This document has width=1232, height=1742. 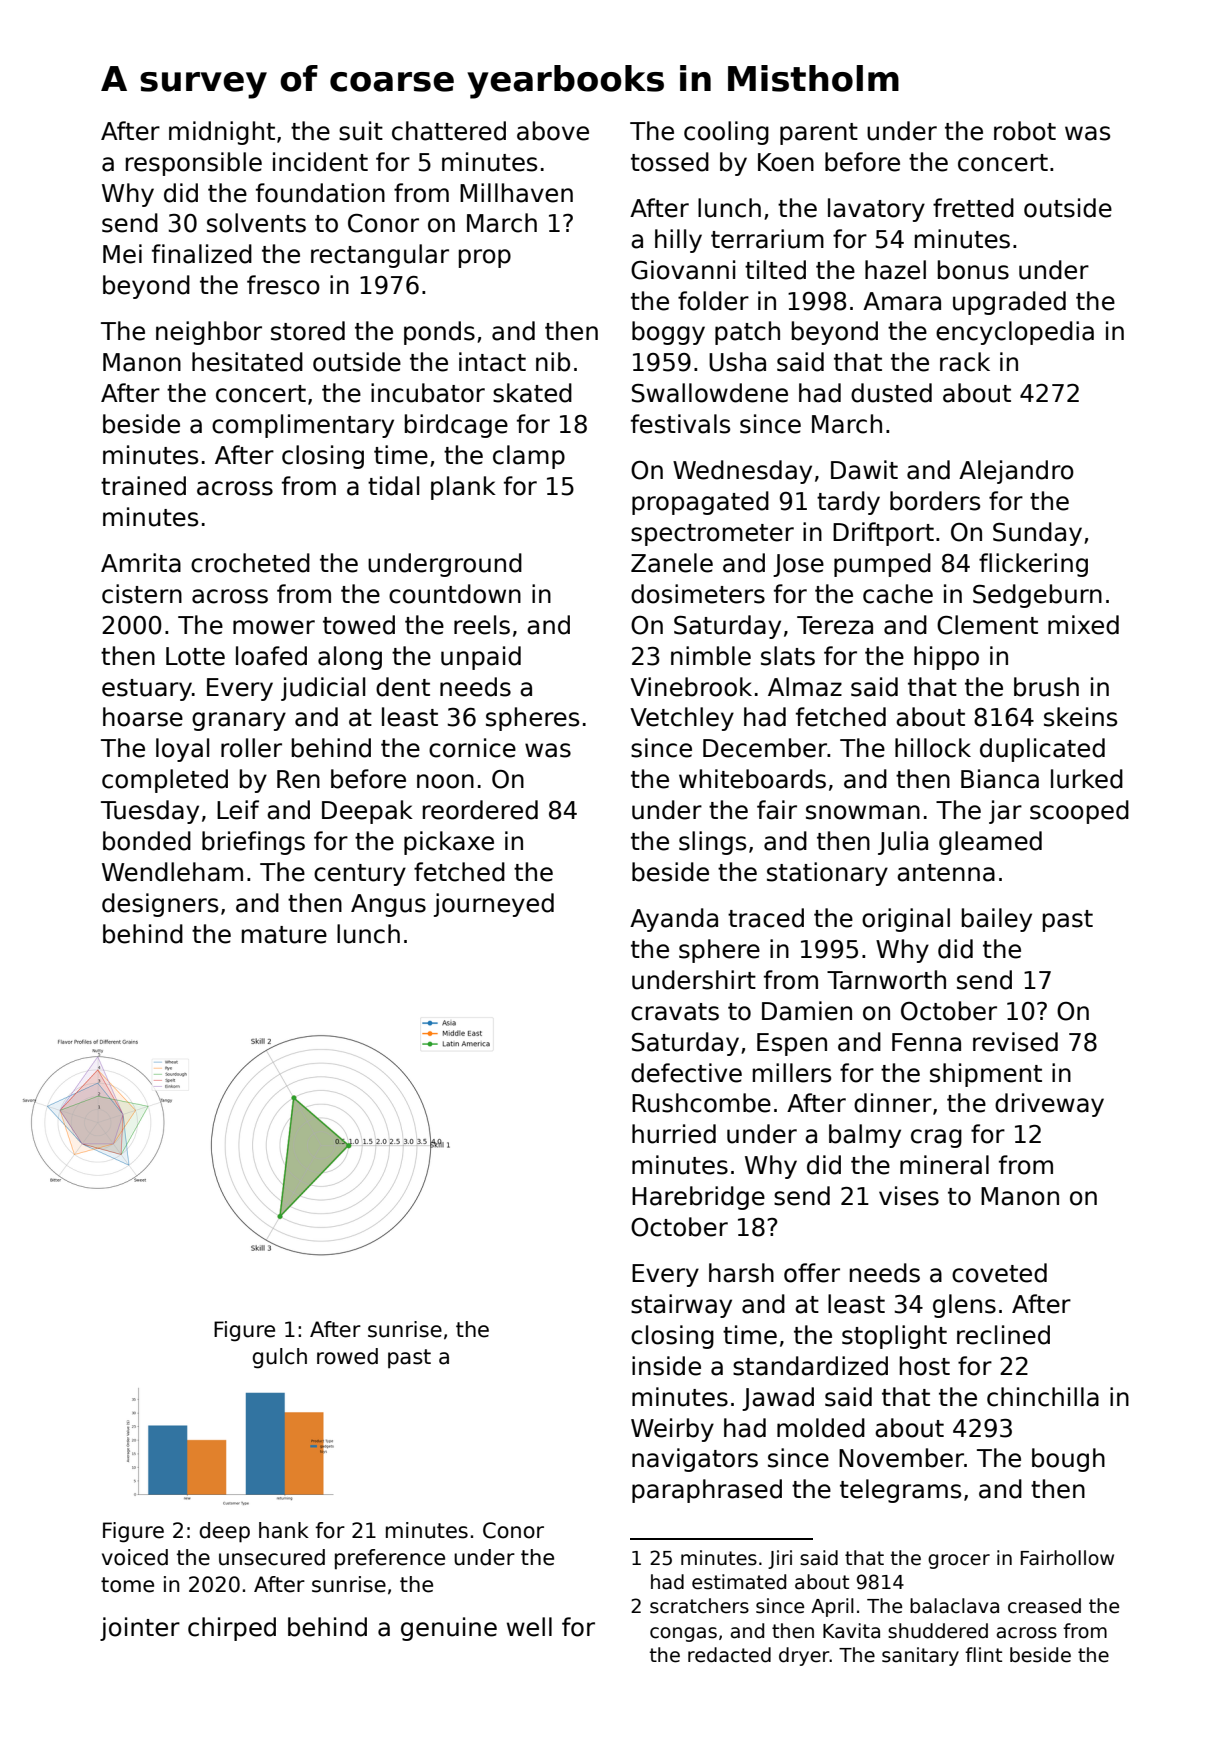 I want to click on countdown, so click(x=455, y=594).
